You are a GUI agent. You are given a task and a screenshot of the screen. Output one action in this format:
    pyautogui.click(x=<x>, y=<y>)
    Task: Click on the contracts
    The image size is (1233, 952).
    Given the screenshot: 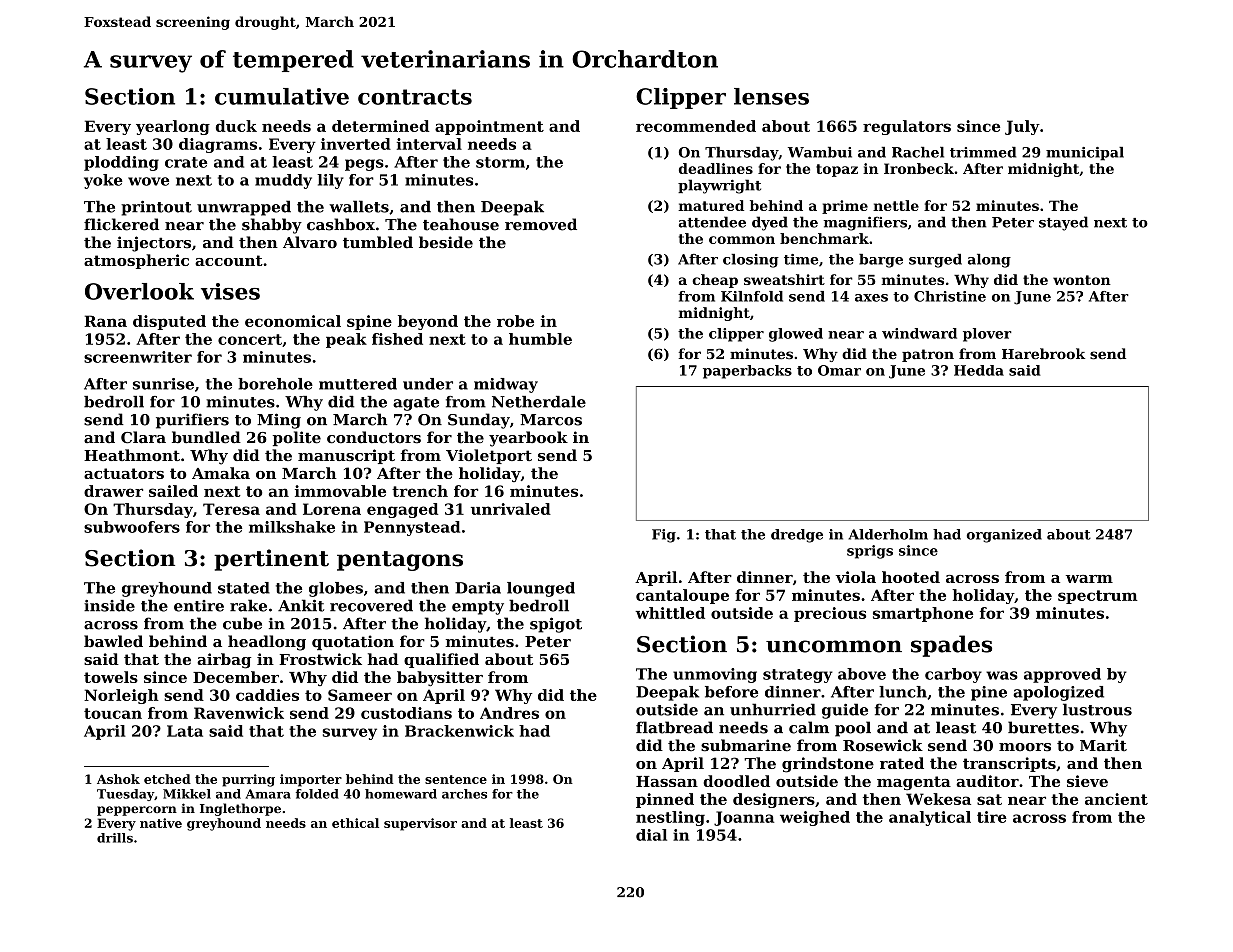 What is the action you would take?
    pyautogui.click(x=415, y=97)
